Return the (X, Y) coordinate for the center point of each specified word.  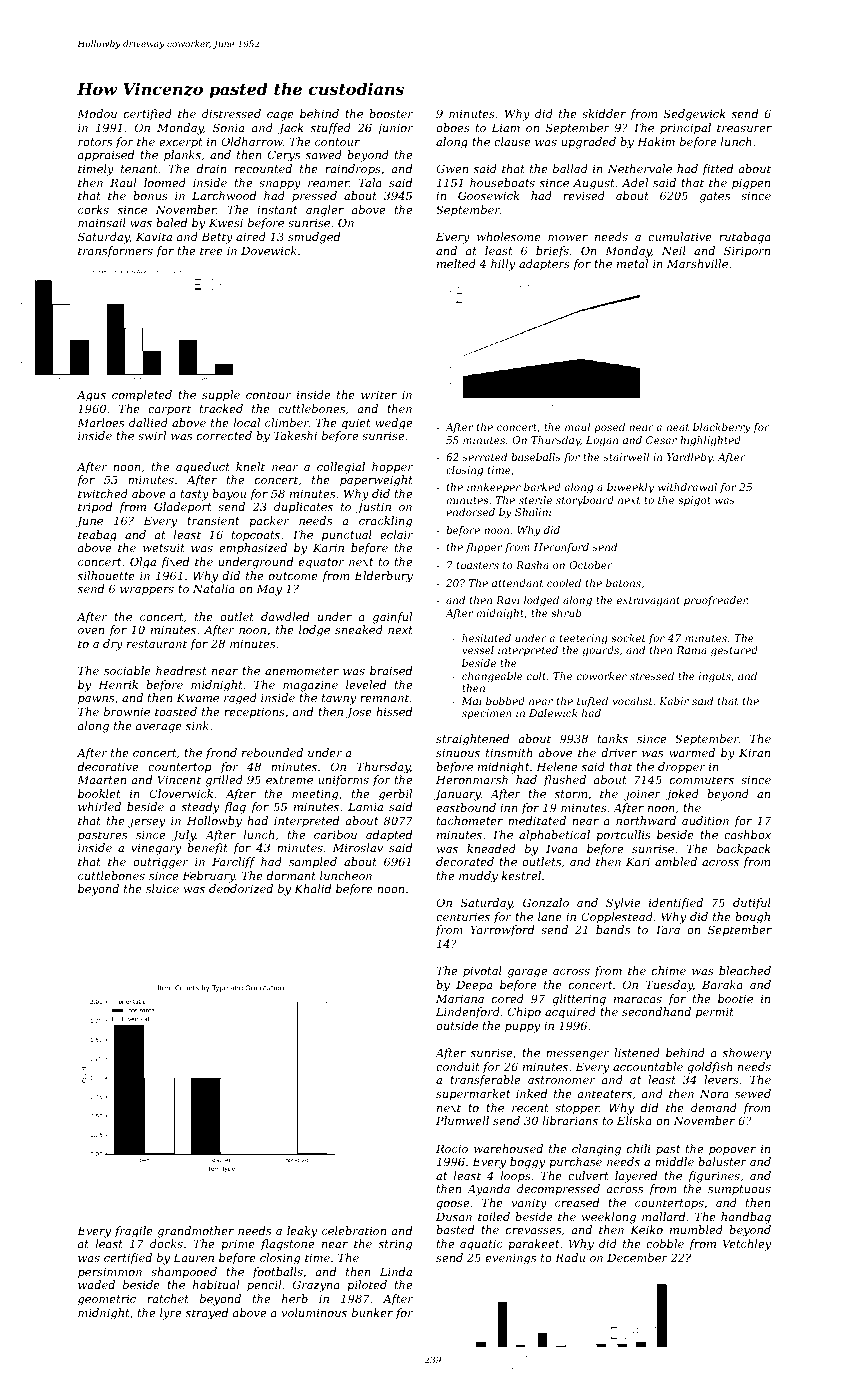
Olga (143, 563)
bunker (372, 1312)
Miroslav (358, 847)
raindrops (353, 170)
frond (221, 753)
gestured (734, 651)
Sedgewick (695, 115)
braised (391, 670)
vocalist (632, 701)
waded (96, 1284)
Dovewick (269, 250)
